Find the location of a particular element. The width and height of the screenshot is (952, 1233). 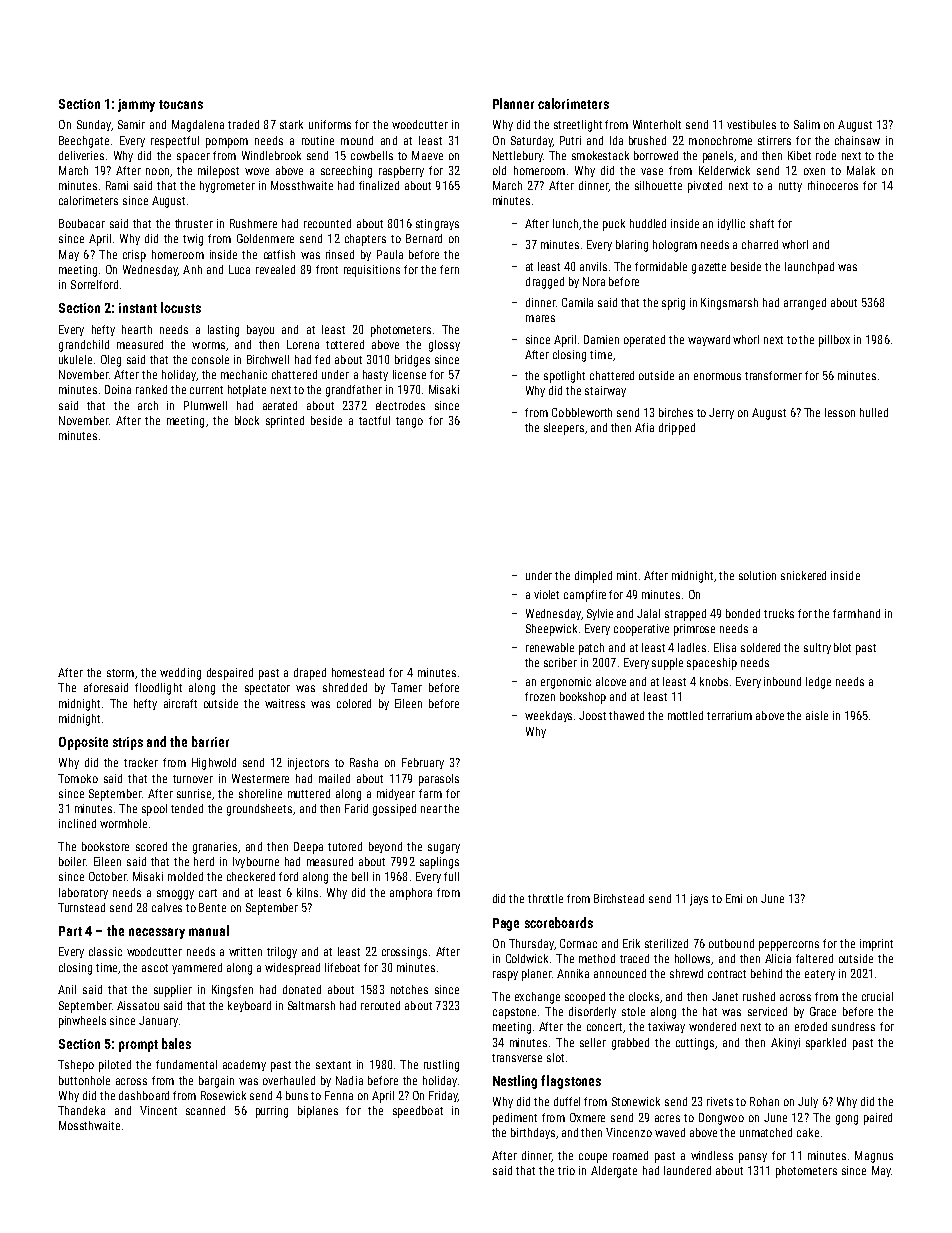

vestibules is located at coordinates (751, 124).
